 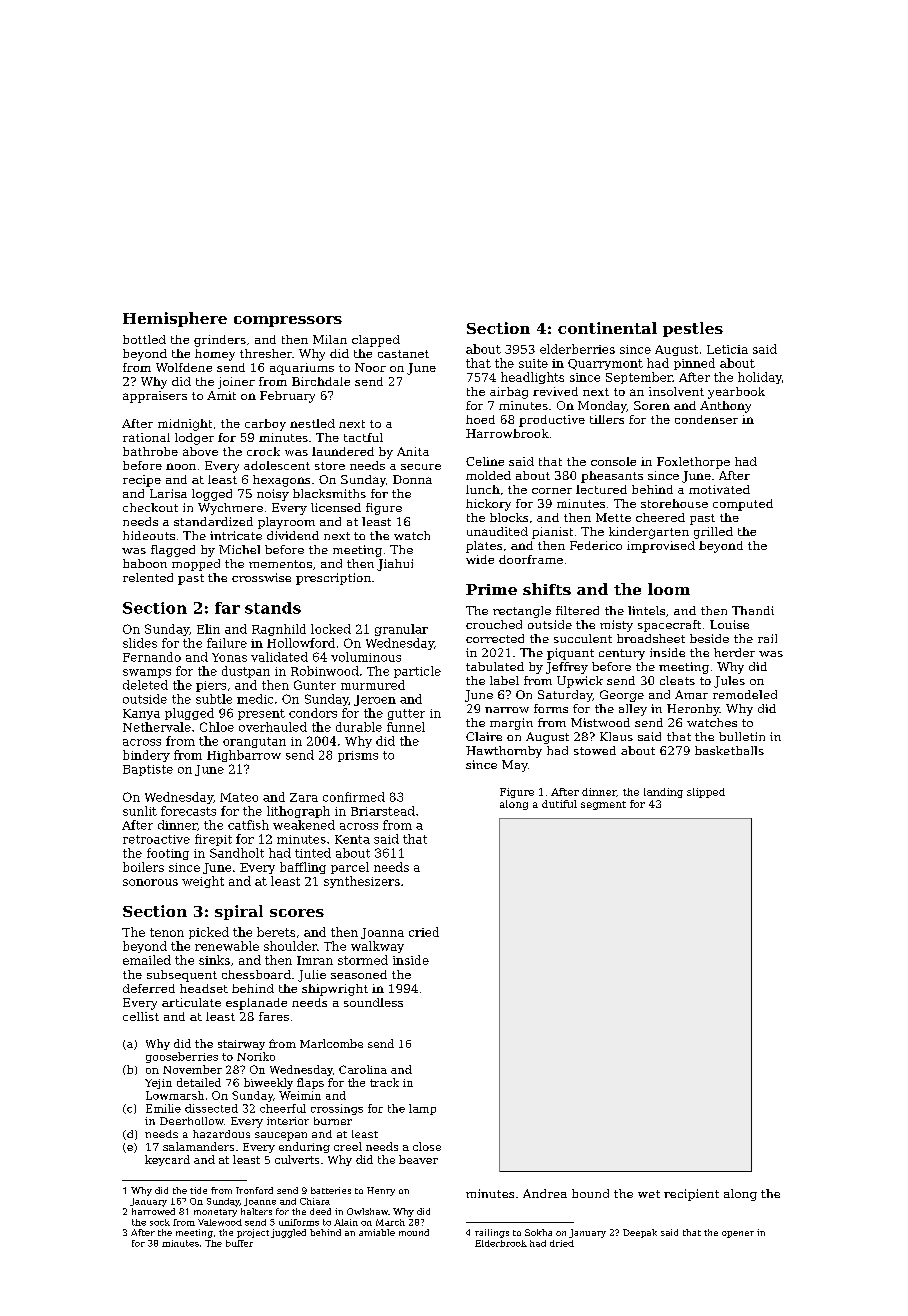 I want to click on cried, so click(x=424, y=932).
